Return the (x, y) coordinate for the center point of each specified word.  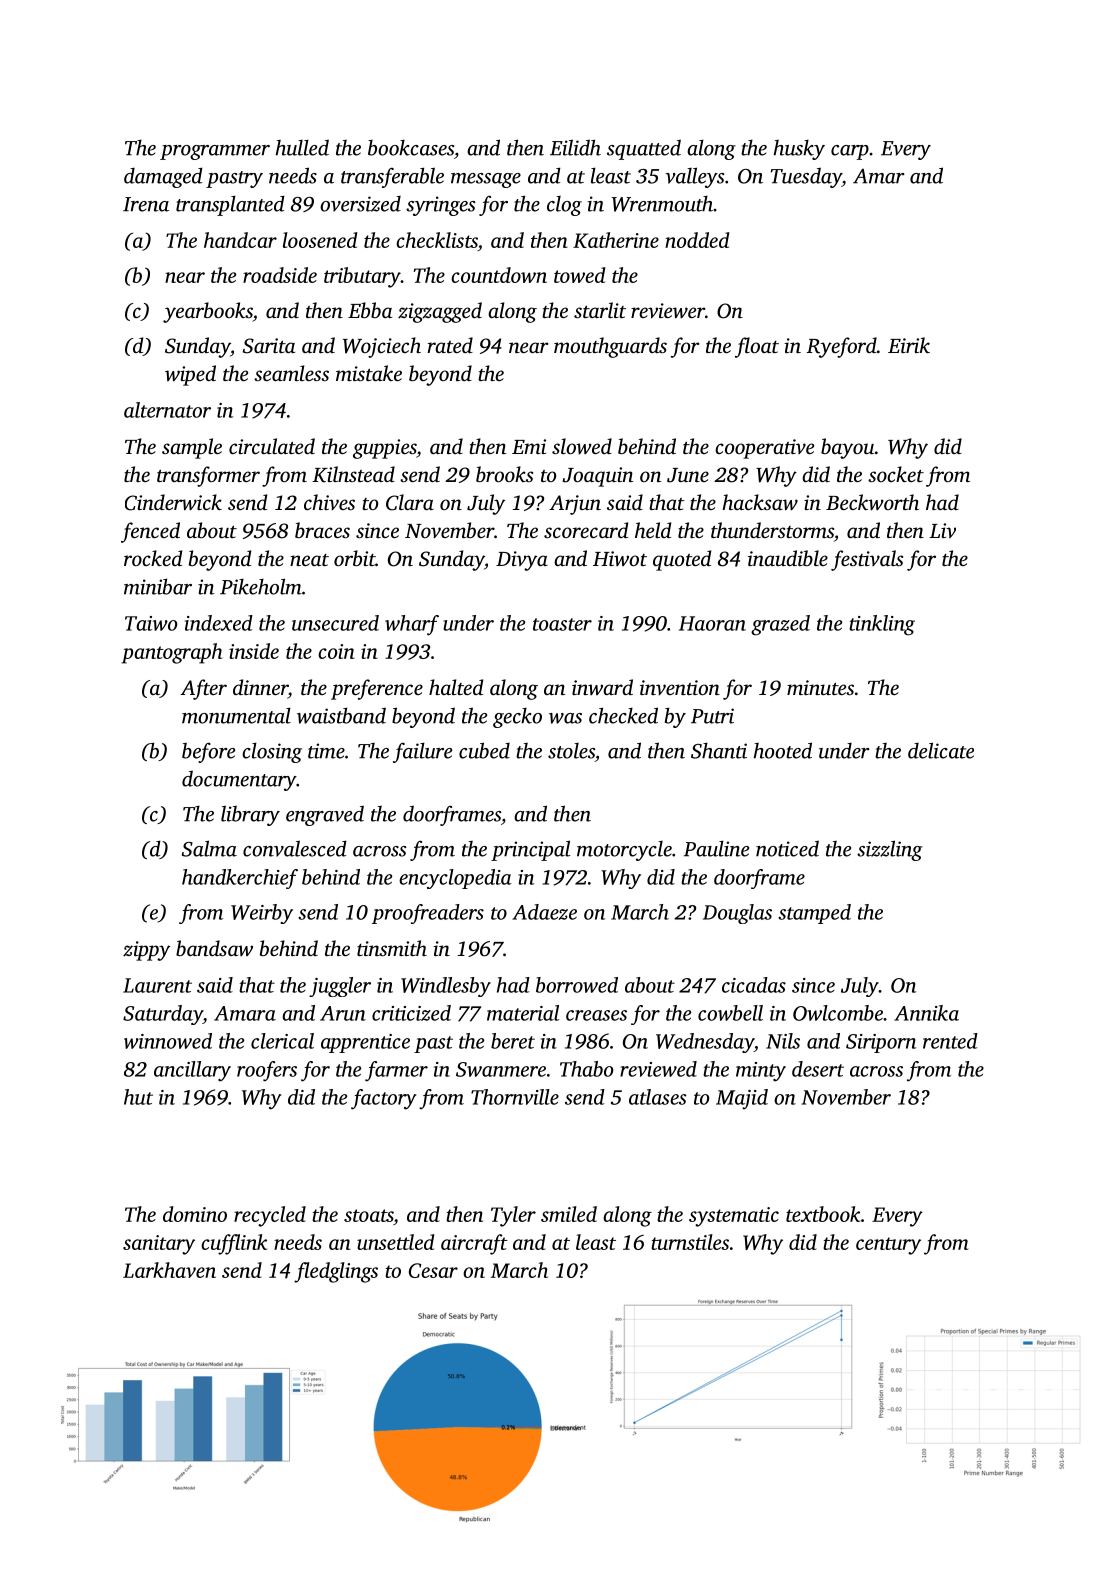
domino (195, 1214)
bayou (847, 448)
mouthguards (610, 347)
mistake (369, 373)
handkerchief (240, 879)
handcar (240, 240)
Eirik (909, 345)
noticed (787, 848)
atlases (658, 1097)
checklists (437, 241)
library (250, 815)
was (565, 718)
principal (530, 850)
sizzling (890, 850)
